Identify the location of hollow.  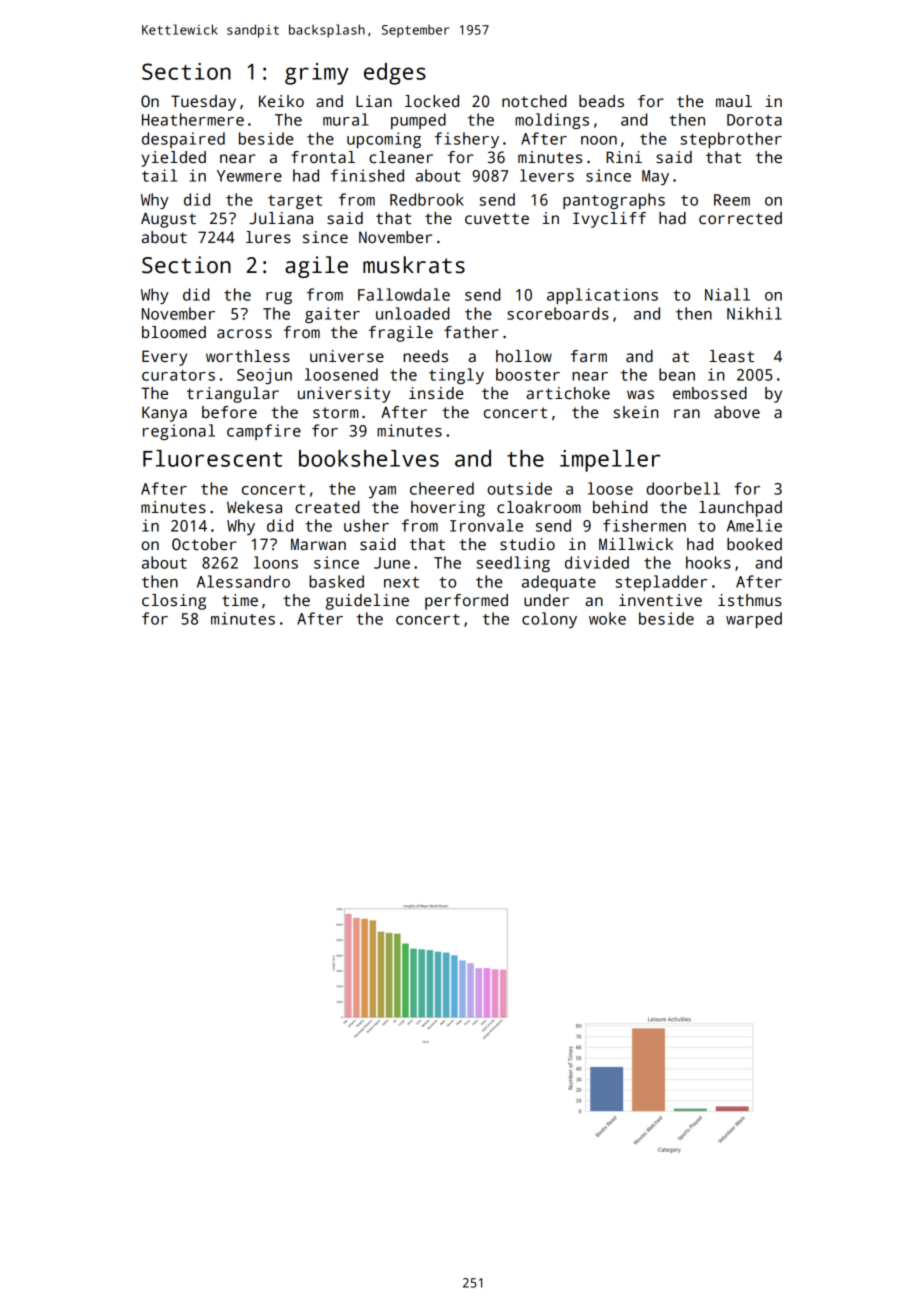
(524, 356).
